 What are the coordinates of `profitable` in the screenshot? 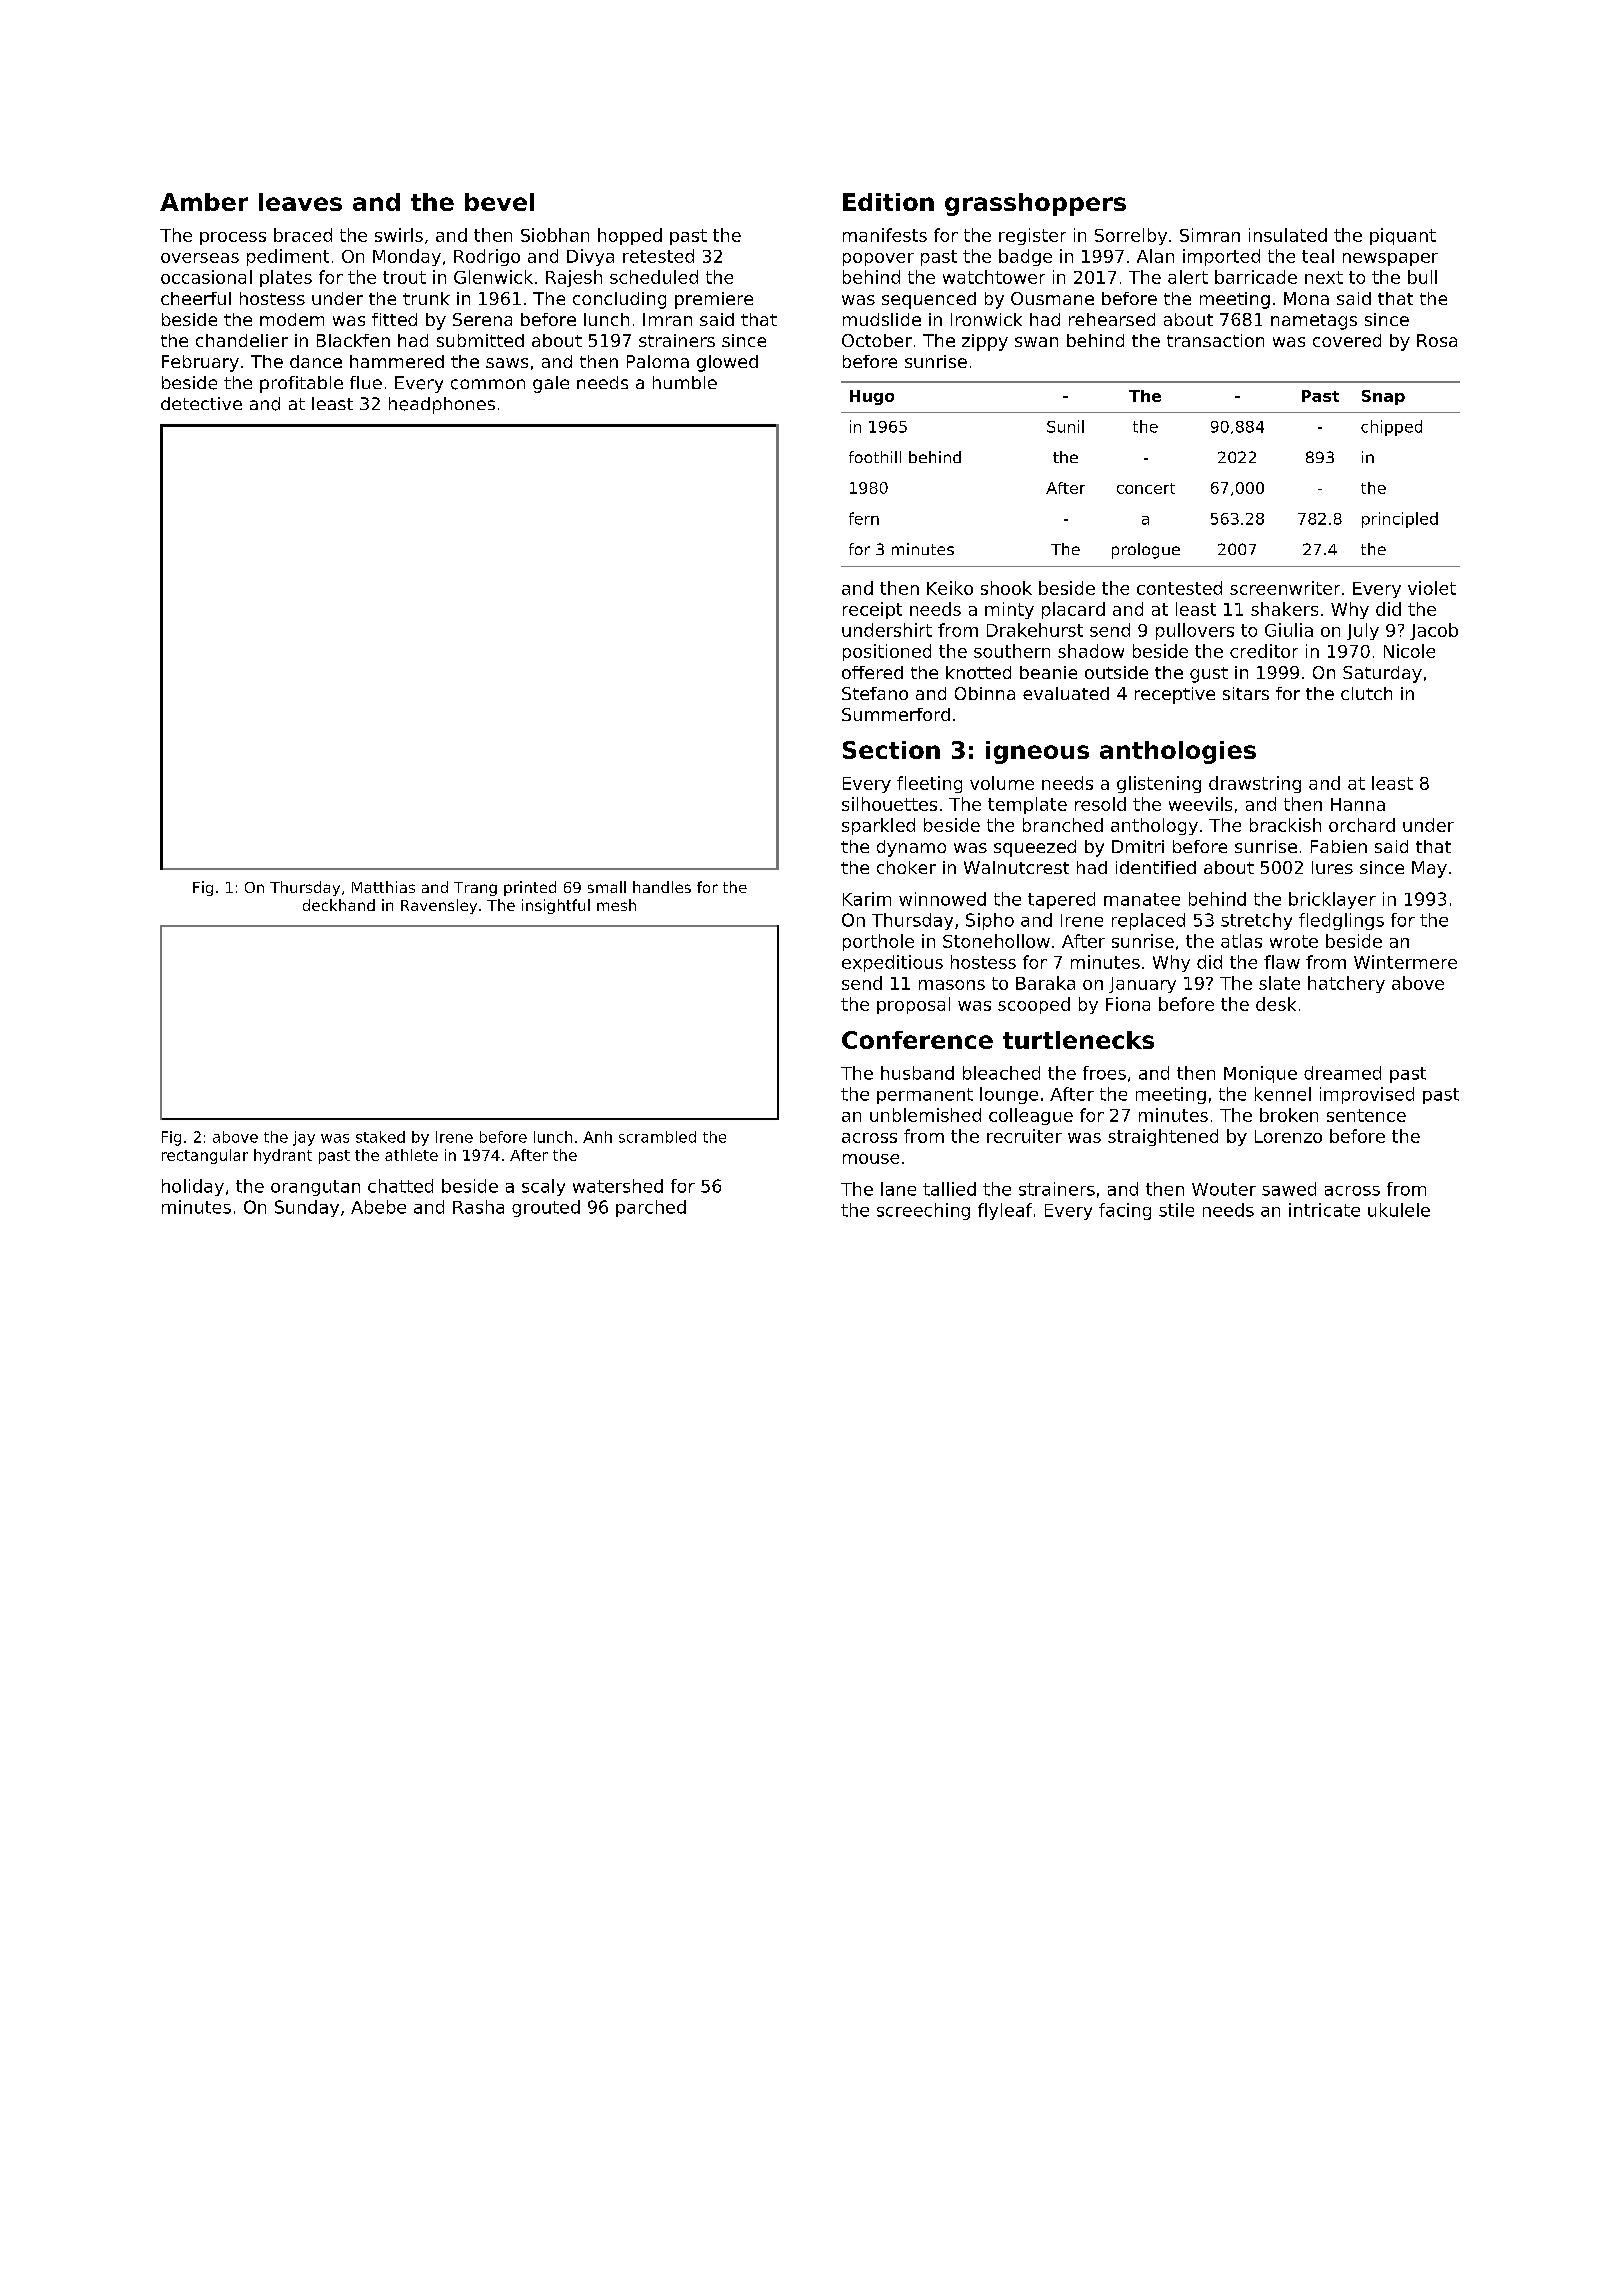 It's located at (301, 384).
